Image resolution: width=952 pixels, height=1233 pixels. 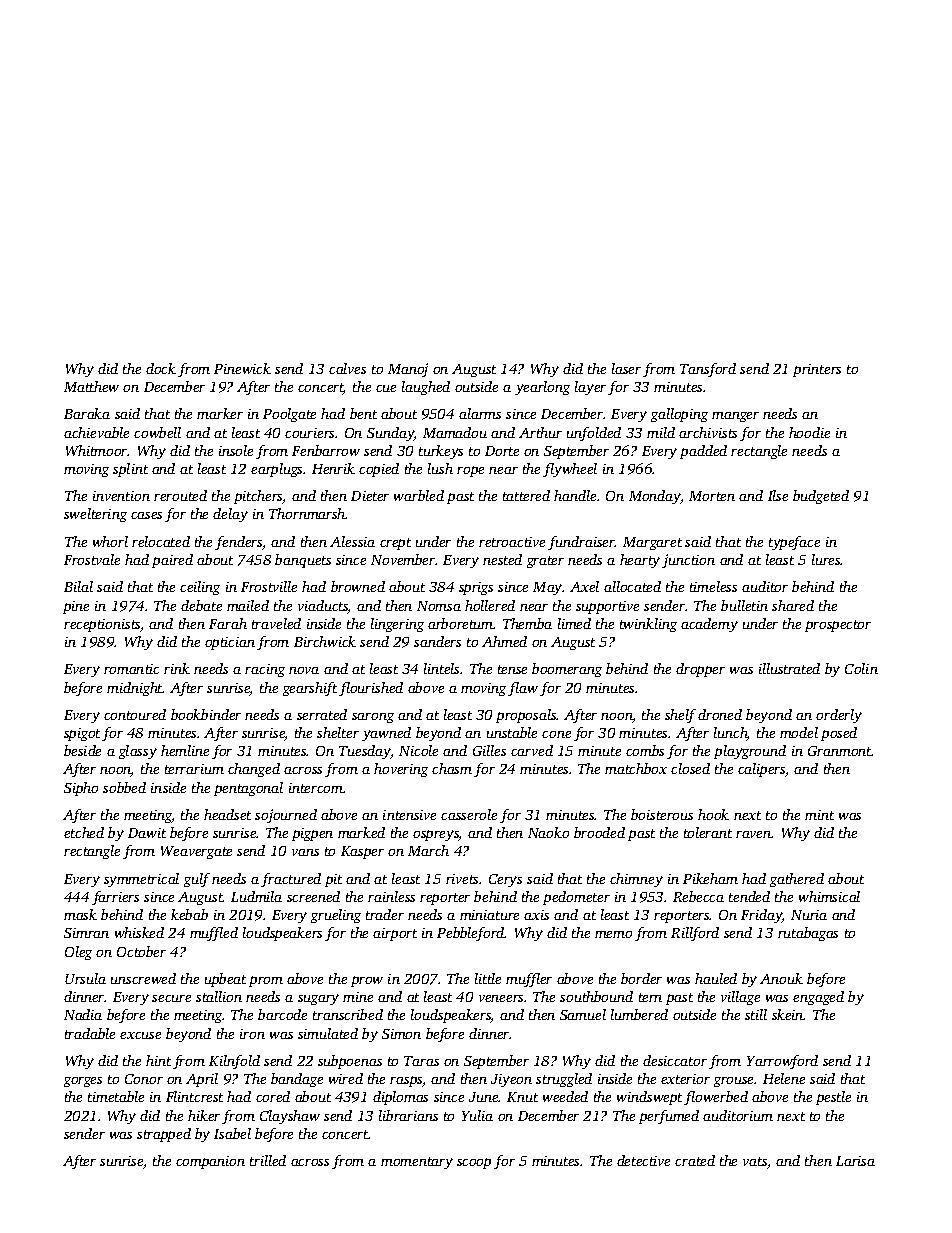 What do you see at coordinates (408, 370) in the document?
I see `Manoj` at bounding box center [408, 370].
